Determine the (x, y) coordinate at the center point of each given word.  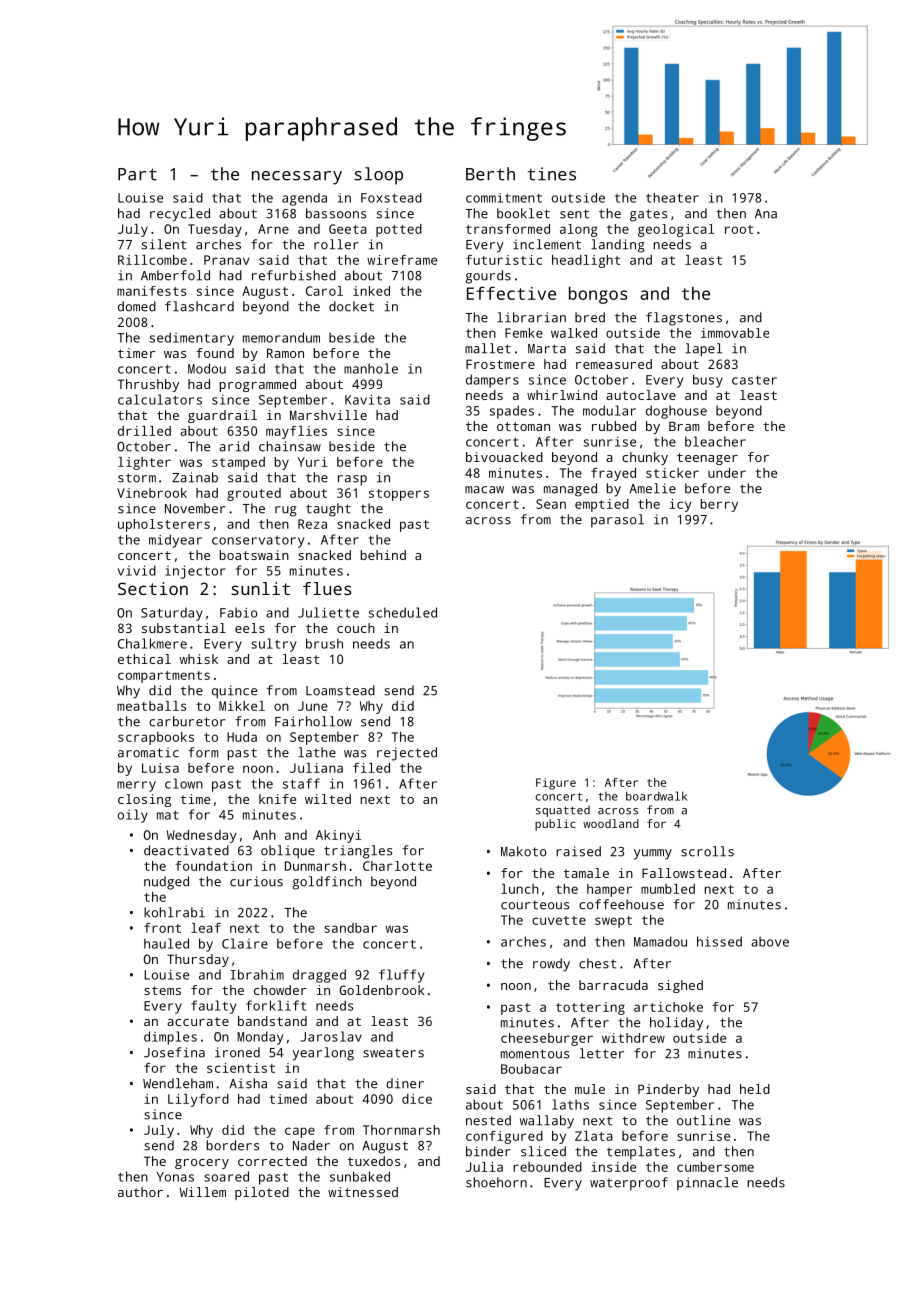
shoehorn (496, 1182)
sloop (378, 176)
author (140, 1192)
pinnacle (707, 1184)
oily (133, 816)
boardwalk (656, 796)
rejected (407, 754)
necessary (297, 178)
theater (672, 198)
